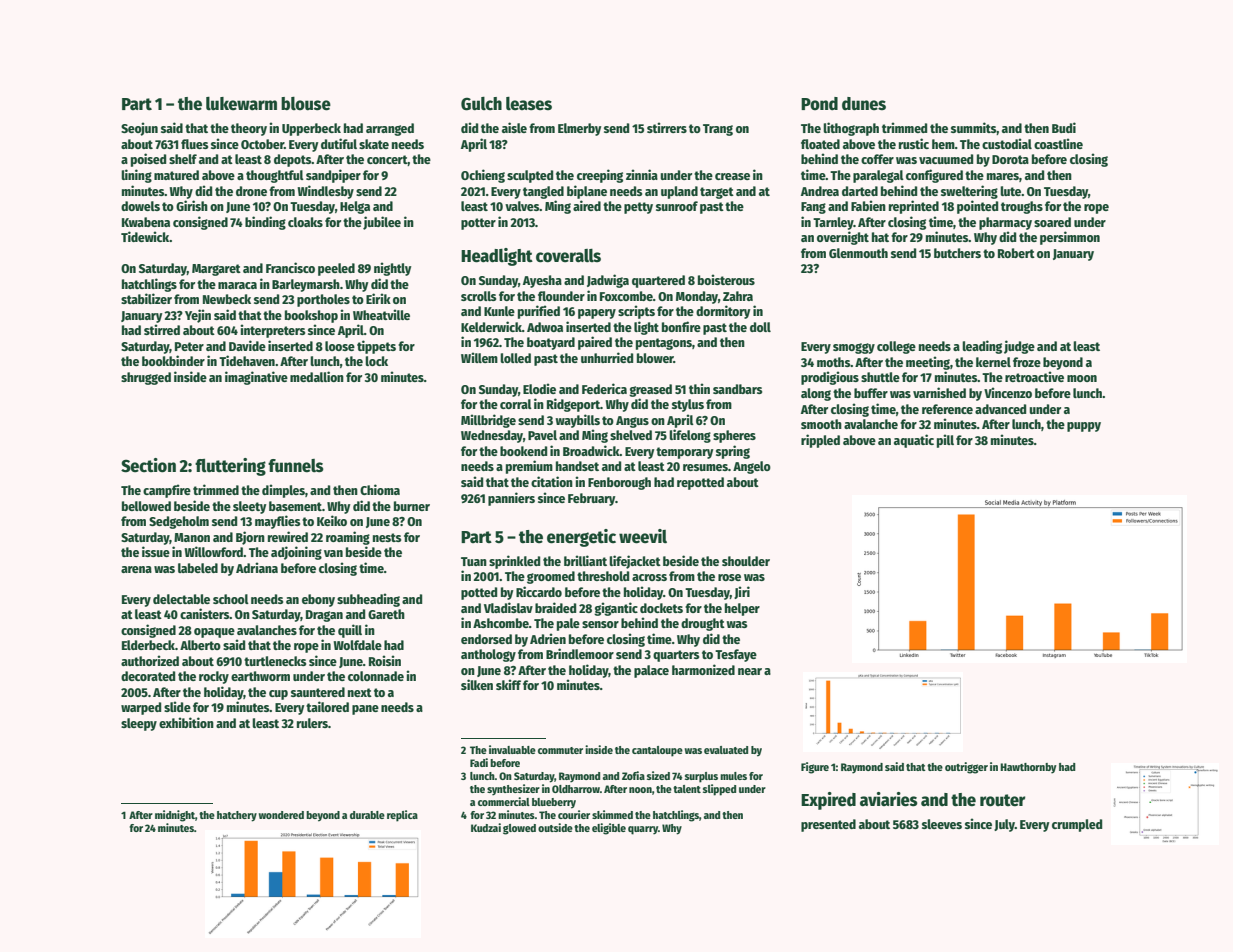  Describe the element at coordinates (312, 723) in the screenshot. I see `rulers` at that location.
